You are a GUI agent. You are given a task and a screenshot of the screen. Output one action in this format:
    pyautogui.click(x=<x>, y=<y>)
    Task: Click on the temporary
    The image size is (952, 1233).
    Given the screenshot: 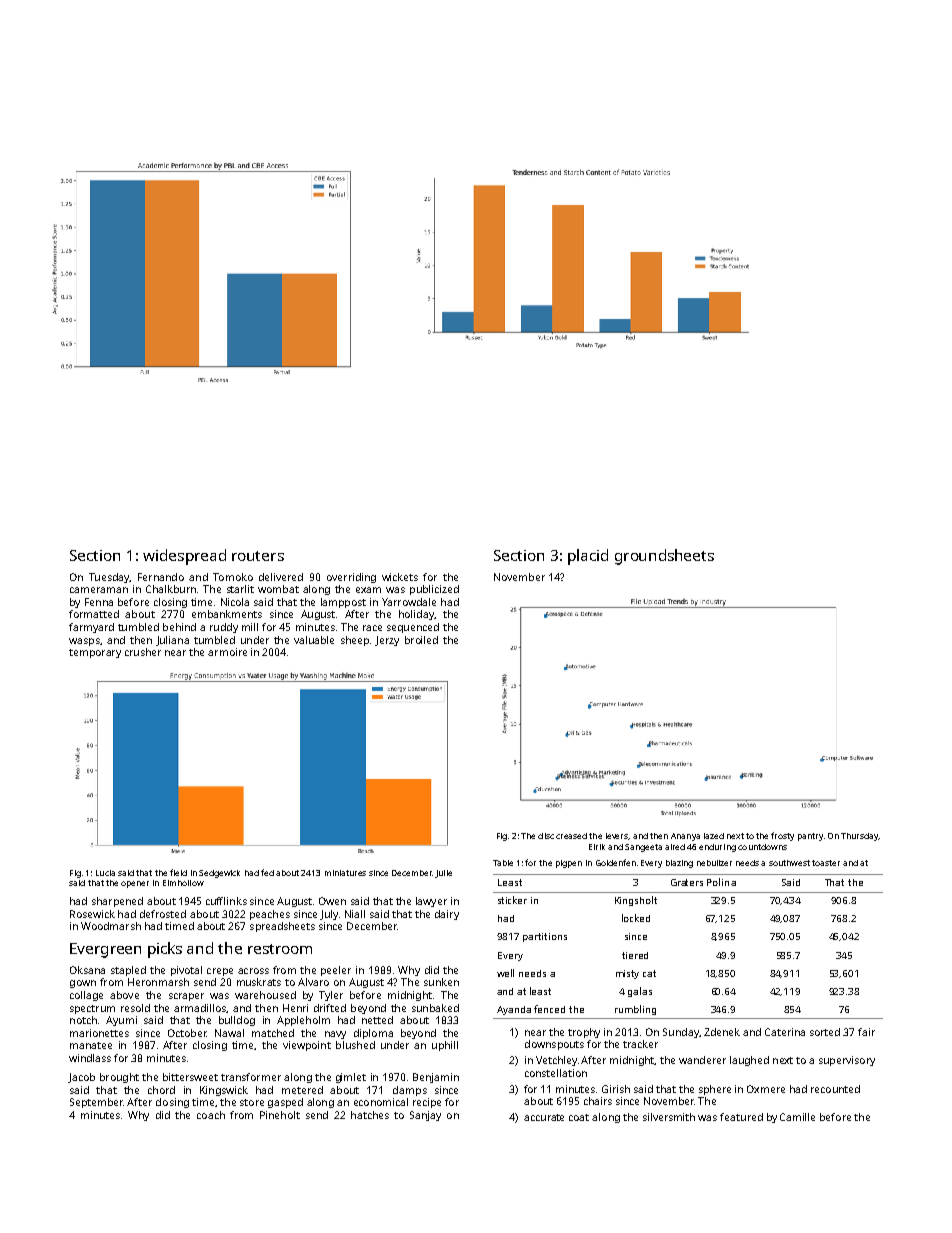 What is the action you would take?
    pyautogui.click(x=95, y=653)
